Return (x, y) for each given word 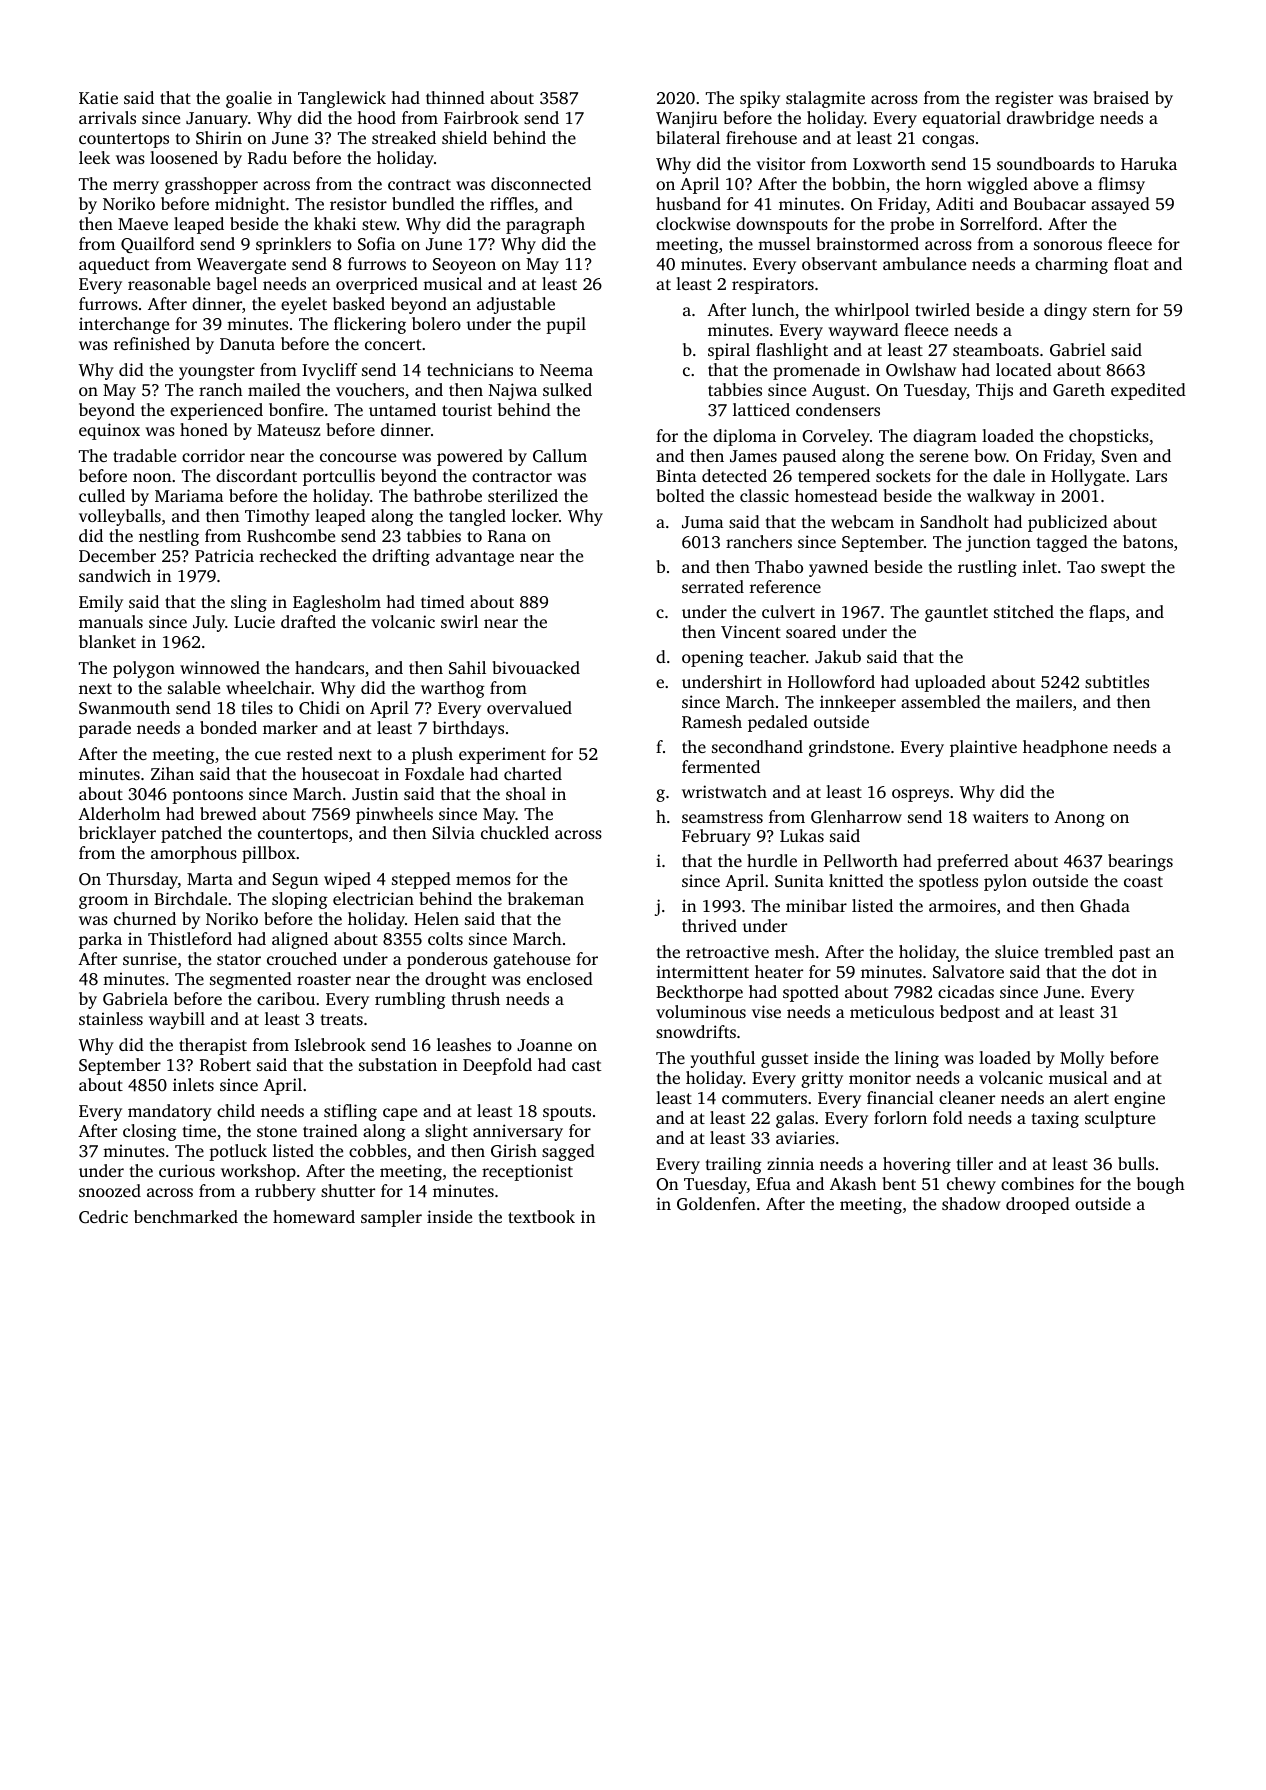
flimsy (1121, 185)
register (1024, 99)
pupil (566, 325)
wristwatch (724, 791)
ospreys (920, 795)
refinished (152, 343)
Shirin (219, 138)
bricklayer (117, 834)
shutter (348, 1190)
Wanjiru (686, 119)
